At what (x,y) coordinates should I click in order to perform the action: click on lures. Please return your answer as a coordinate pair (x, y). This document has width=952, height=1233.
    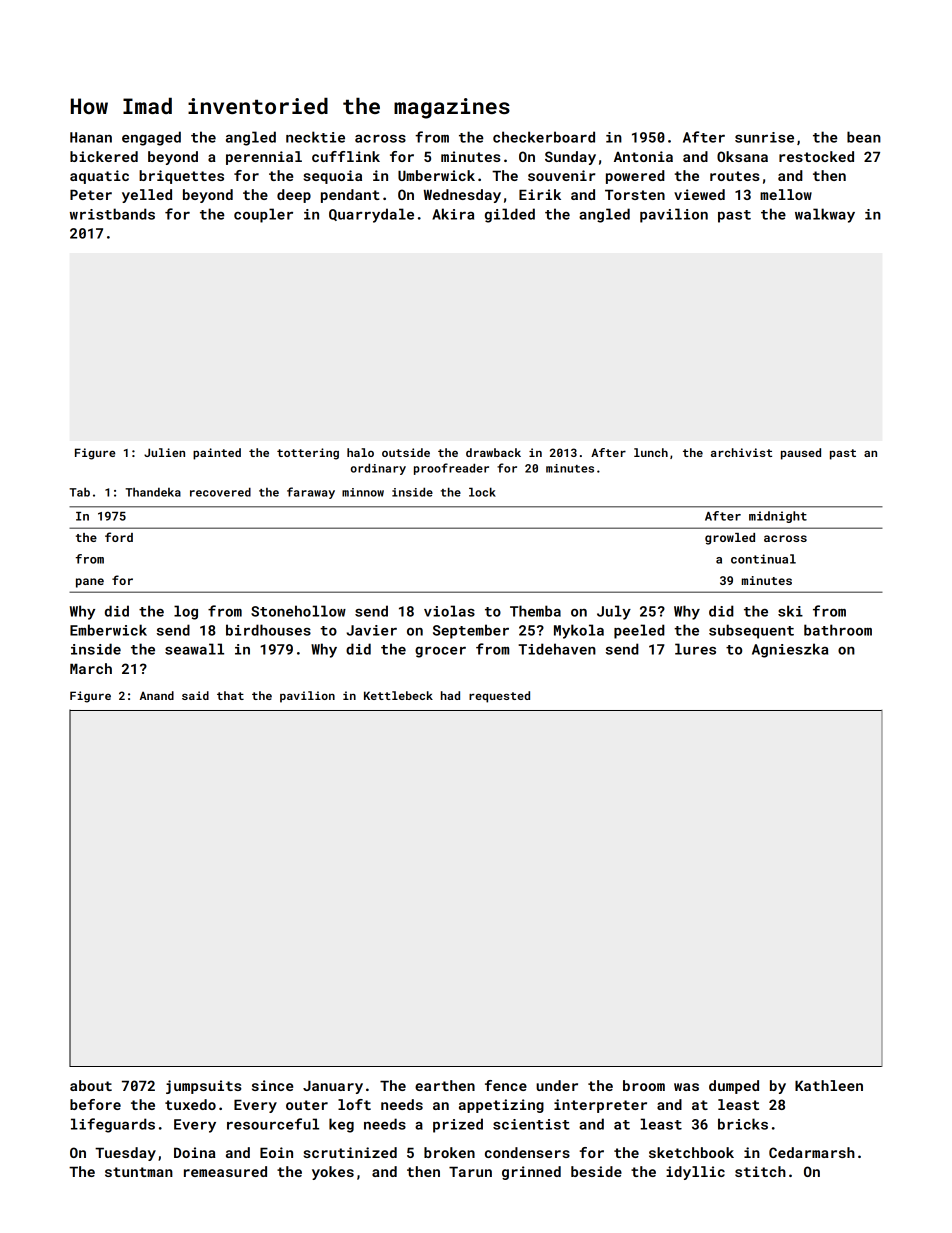
    Looking at the image, I should click on (695, 649).
